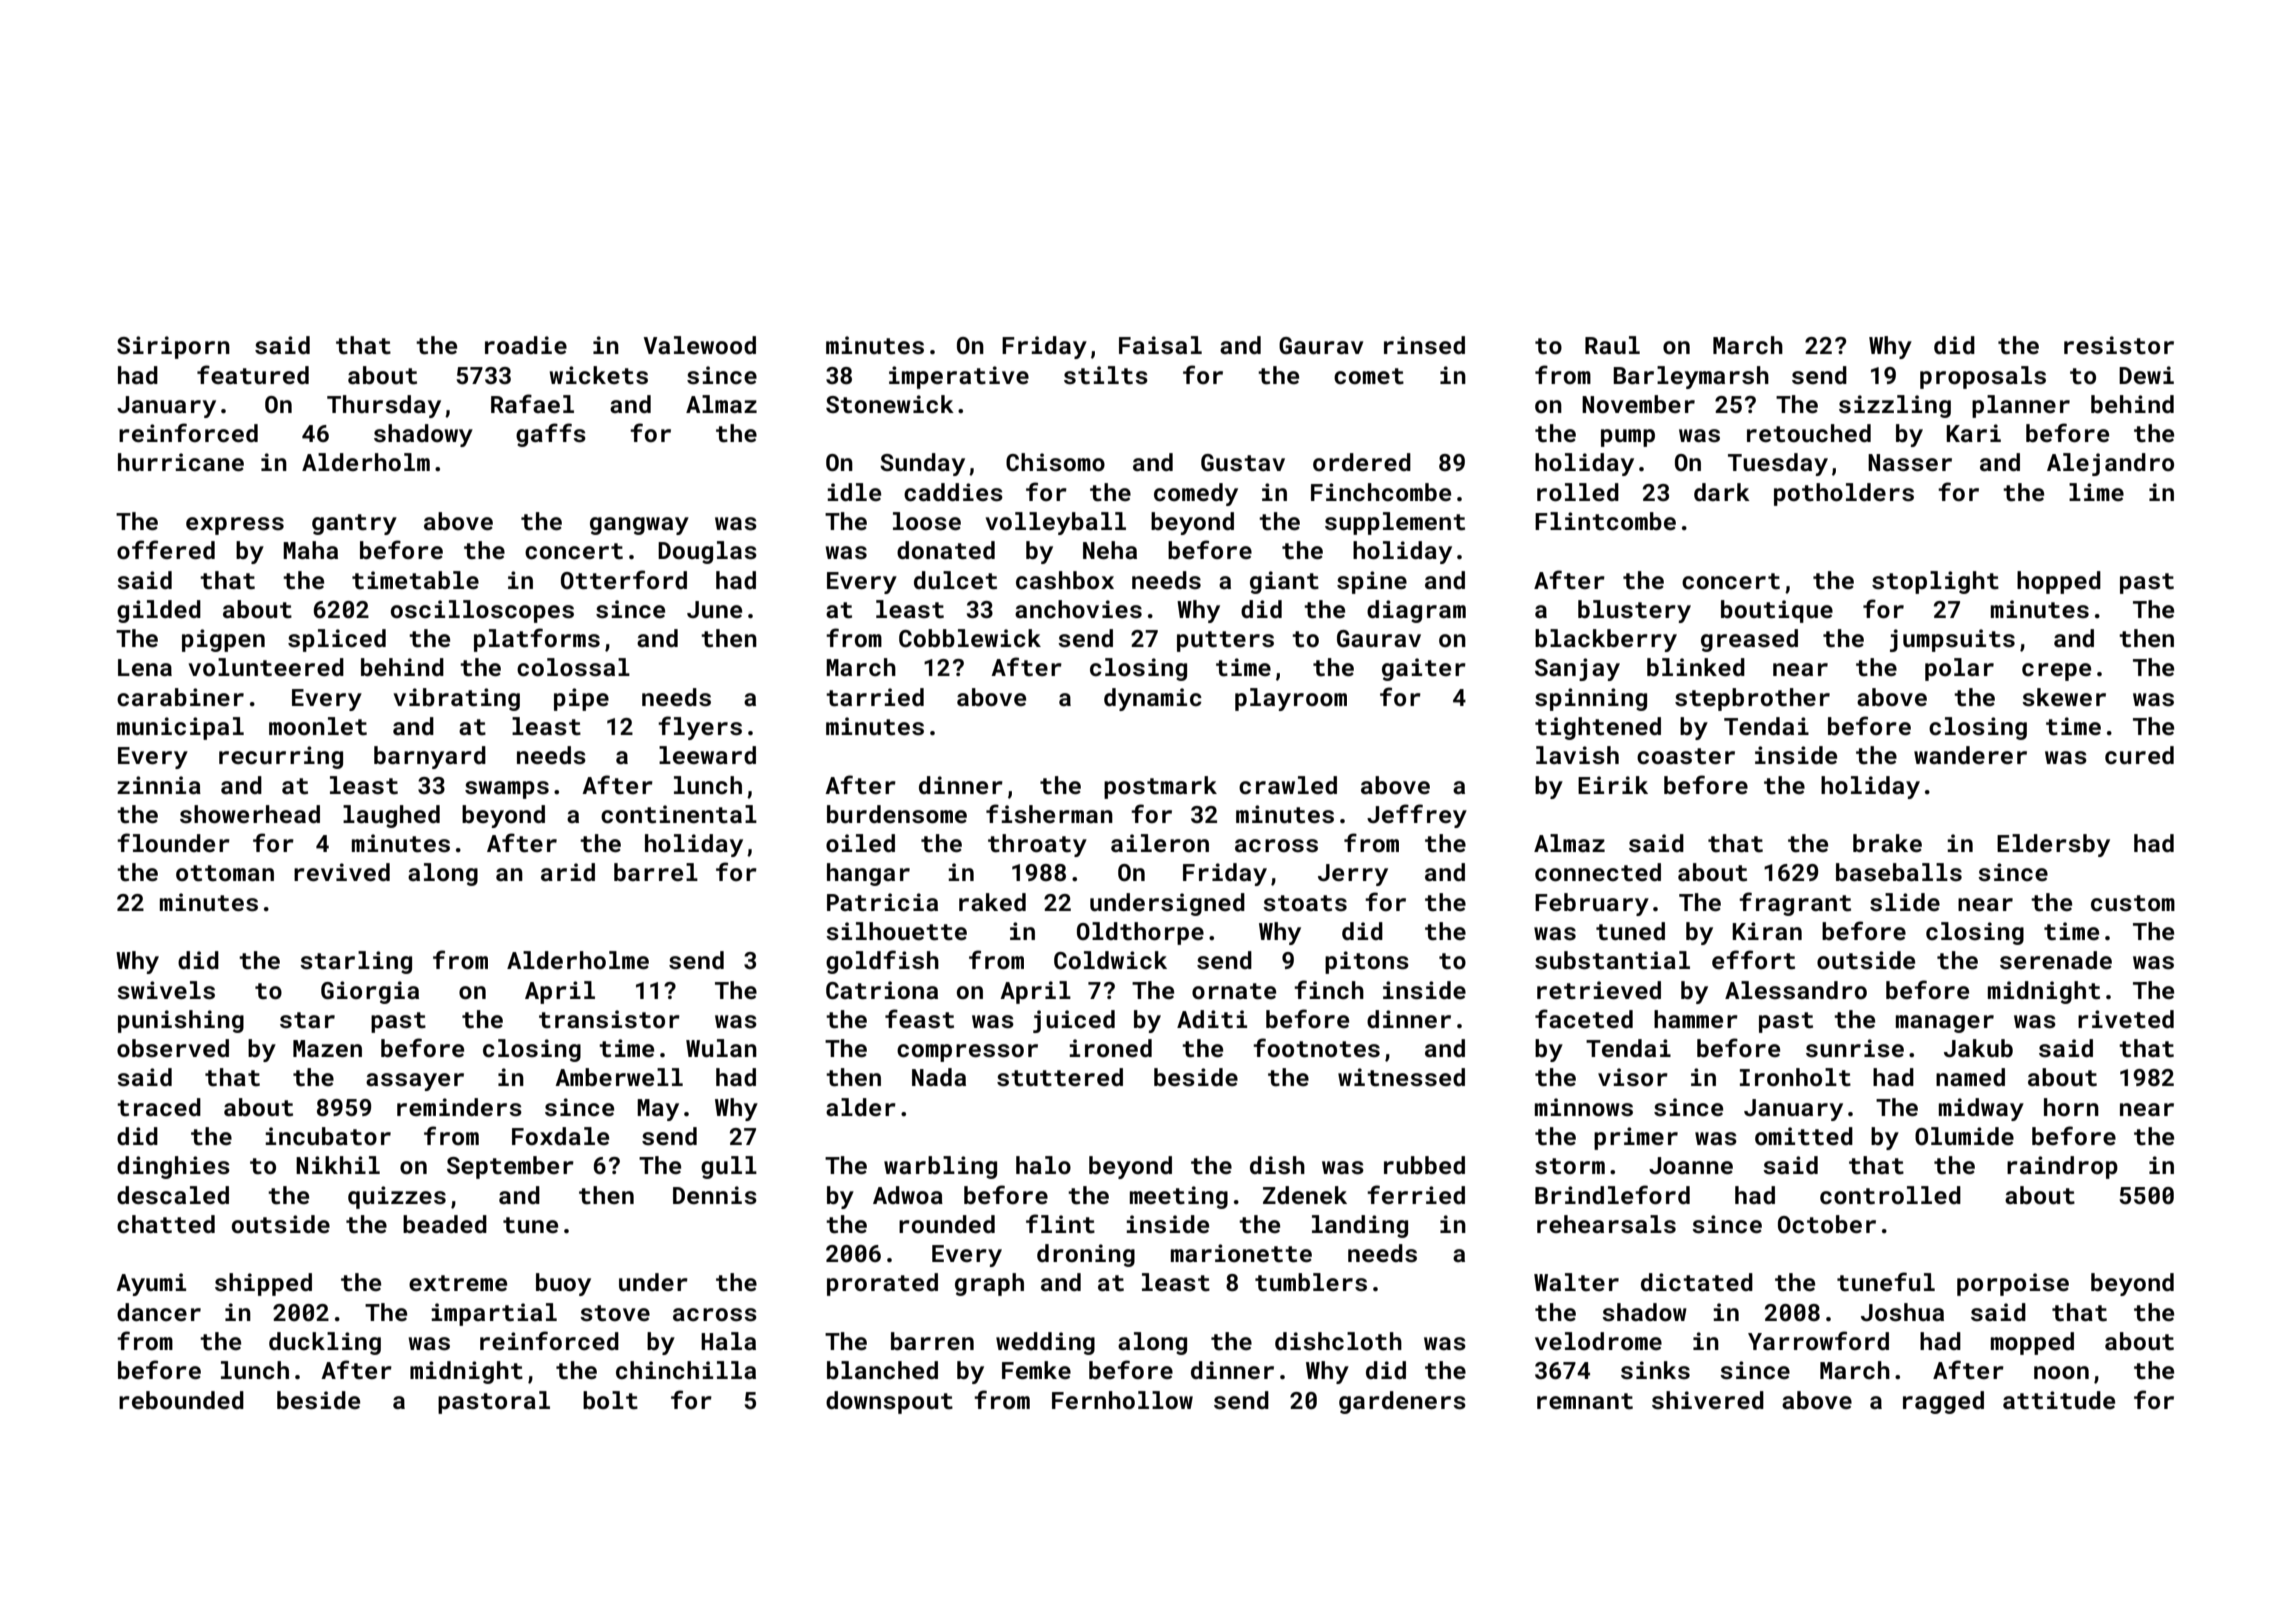  I want to click on resistor, so click(2119, 345).
